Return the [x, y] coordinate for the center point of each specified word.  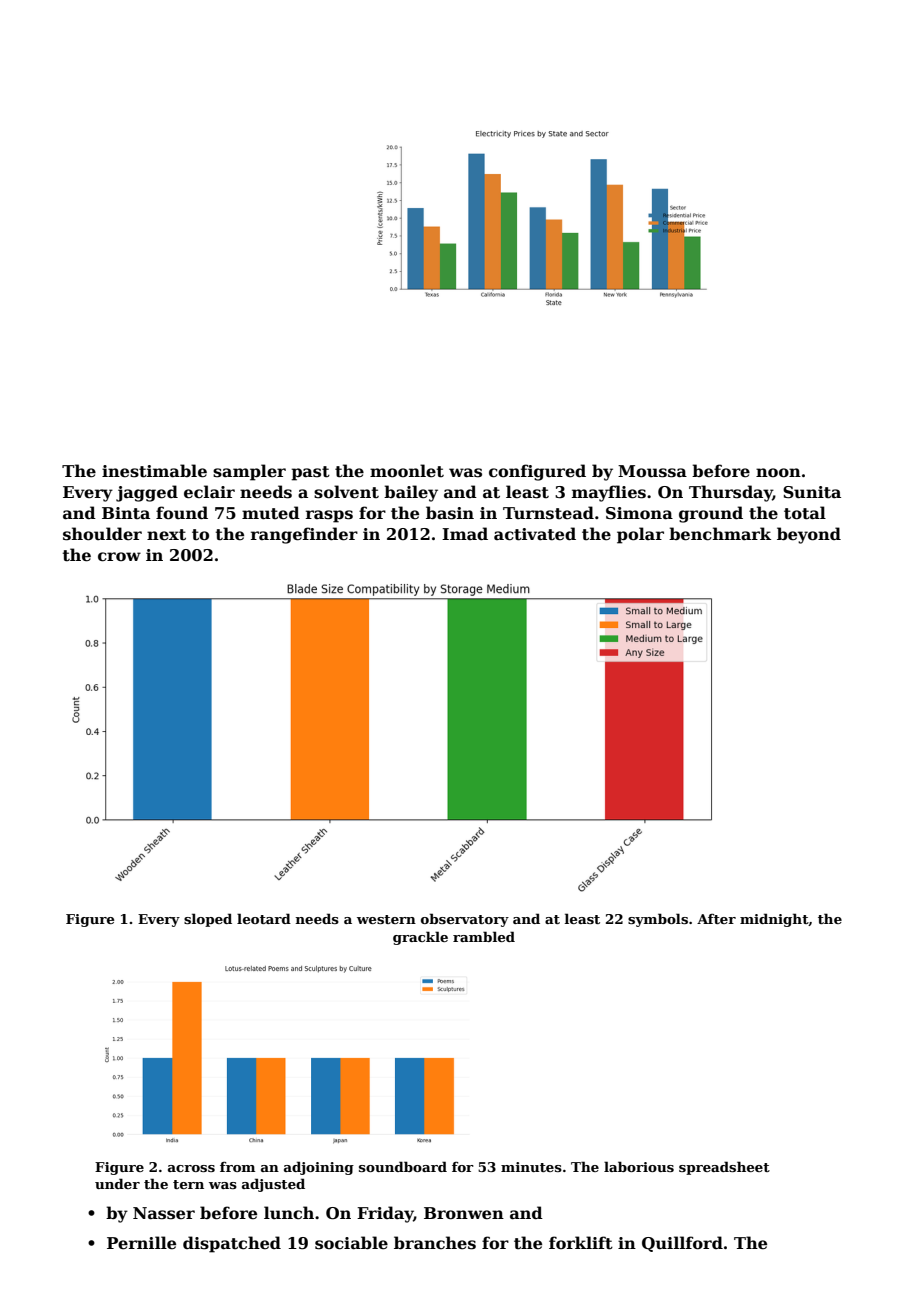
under [117, 1183]
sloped [208, 920]
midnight [774, 920]
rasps [329, 516]
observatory [465, 920]
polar [640, 535]
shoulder [102, 534]
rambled [484, 936]
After [716, 919]
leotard [264, 918]
